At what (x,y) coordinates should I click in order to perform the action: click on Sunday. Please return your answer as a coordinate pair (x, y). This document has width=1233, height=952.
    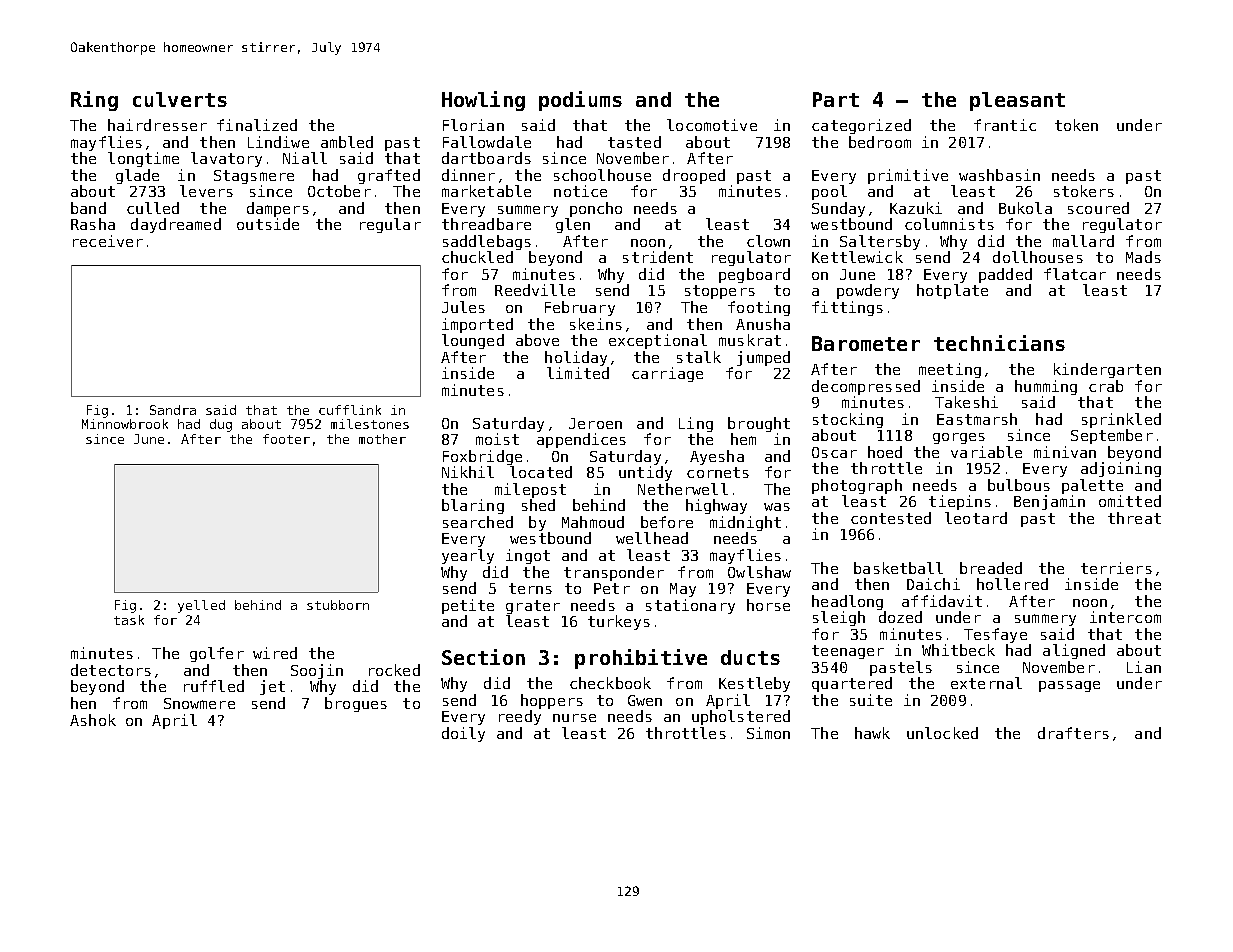
    Looking at the image, I should click on (838, 209).
